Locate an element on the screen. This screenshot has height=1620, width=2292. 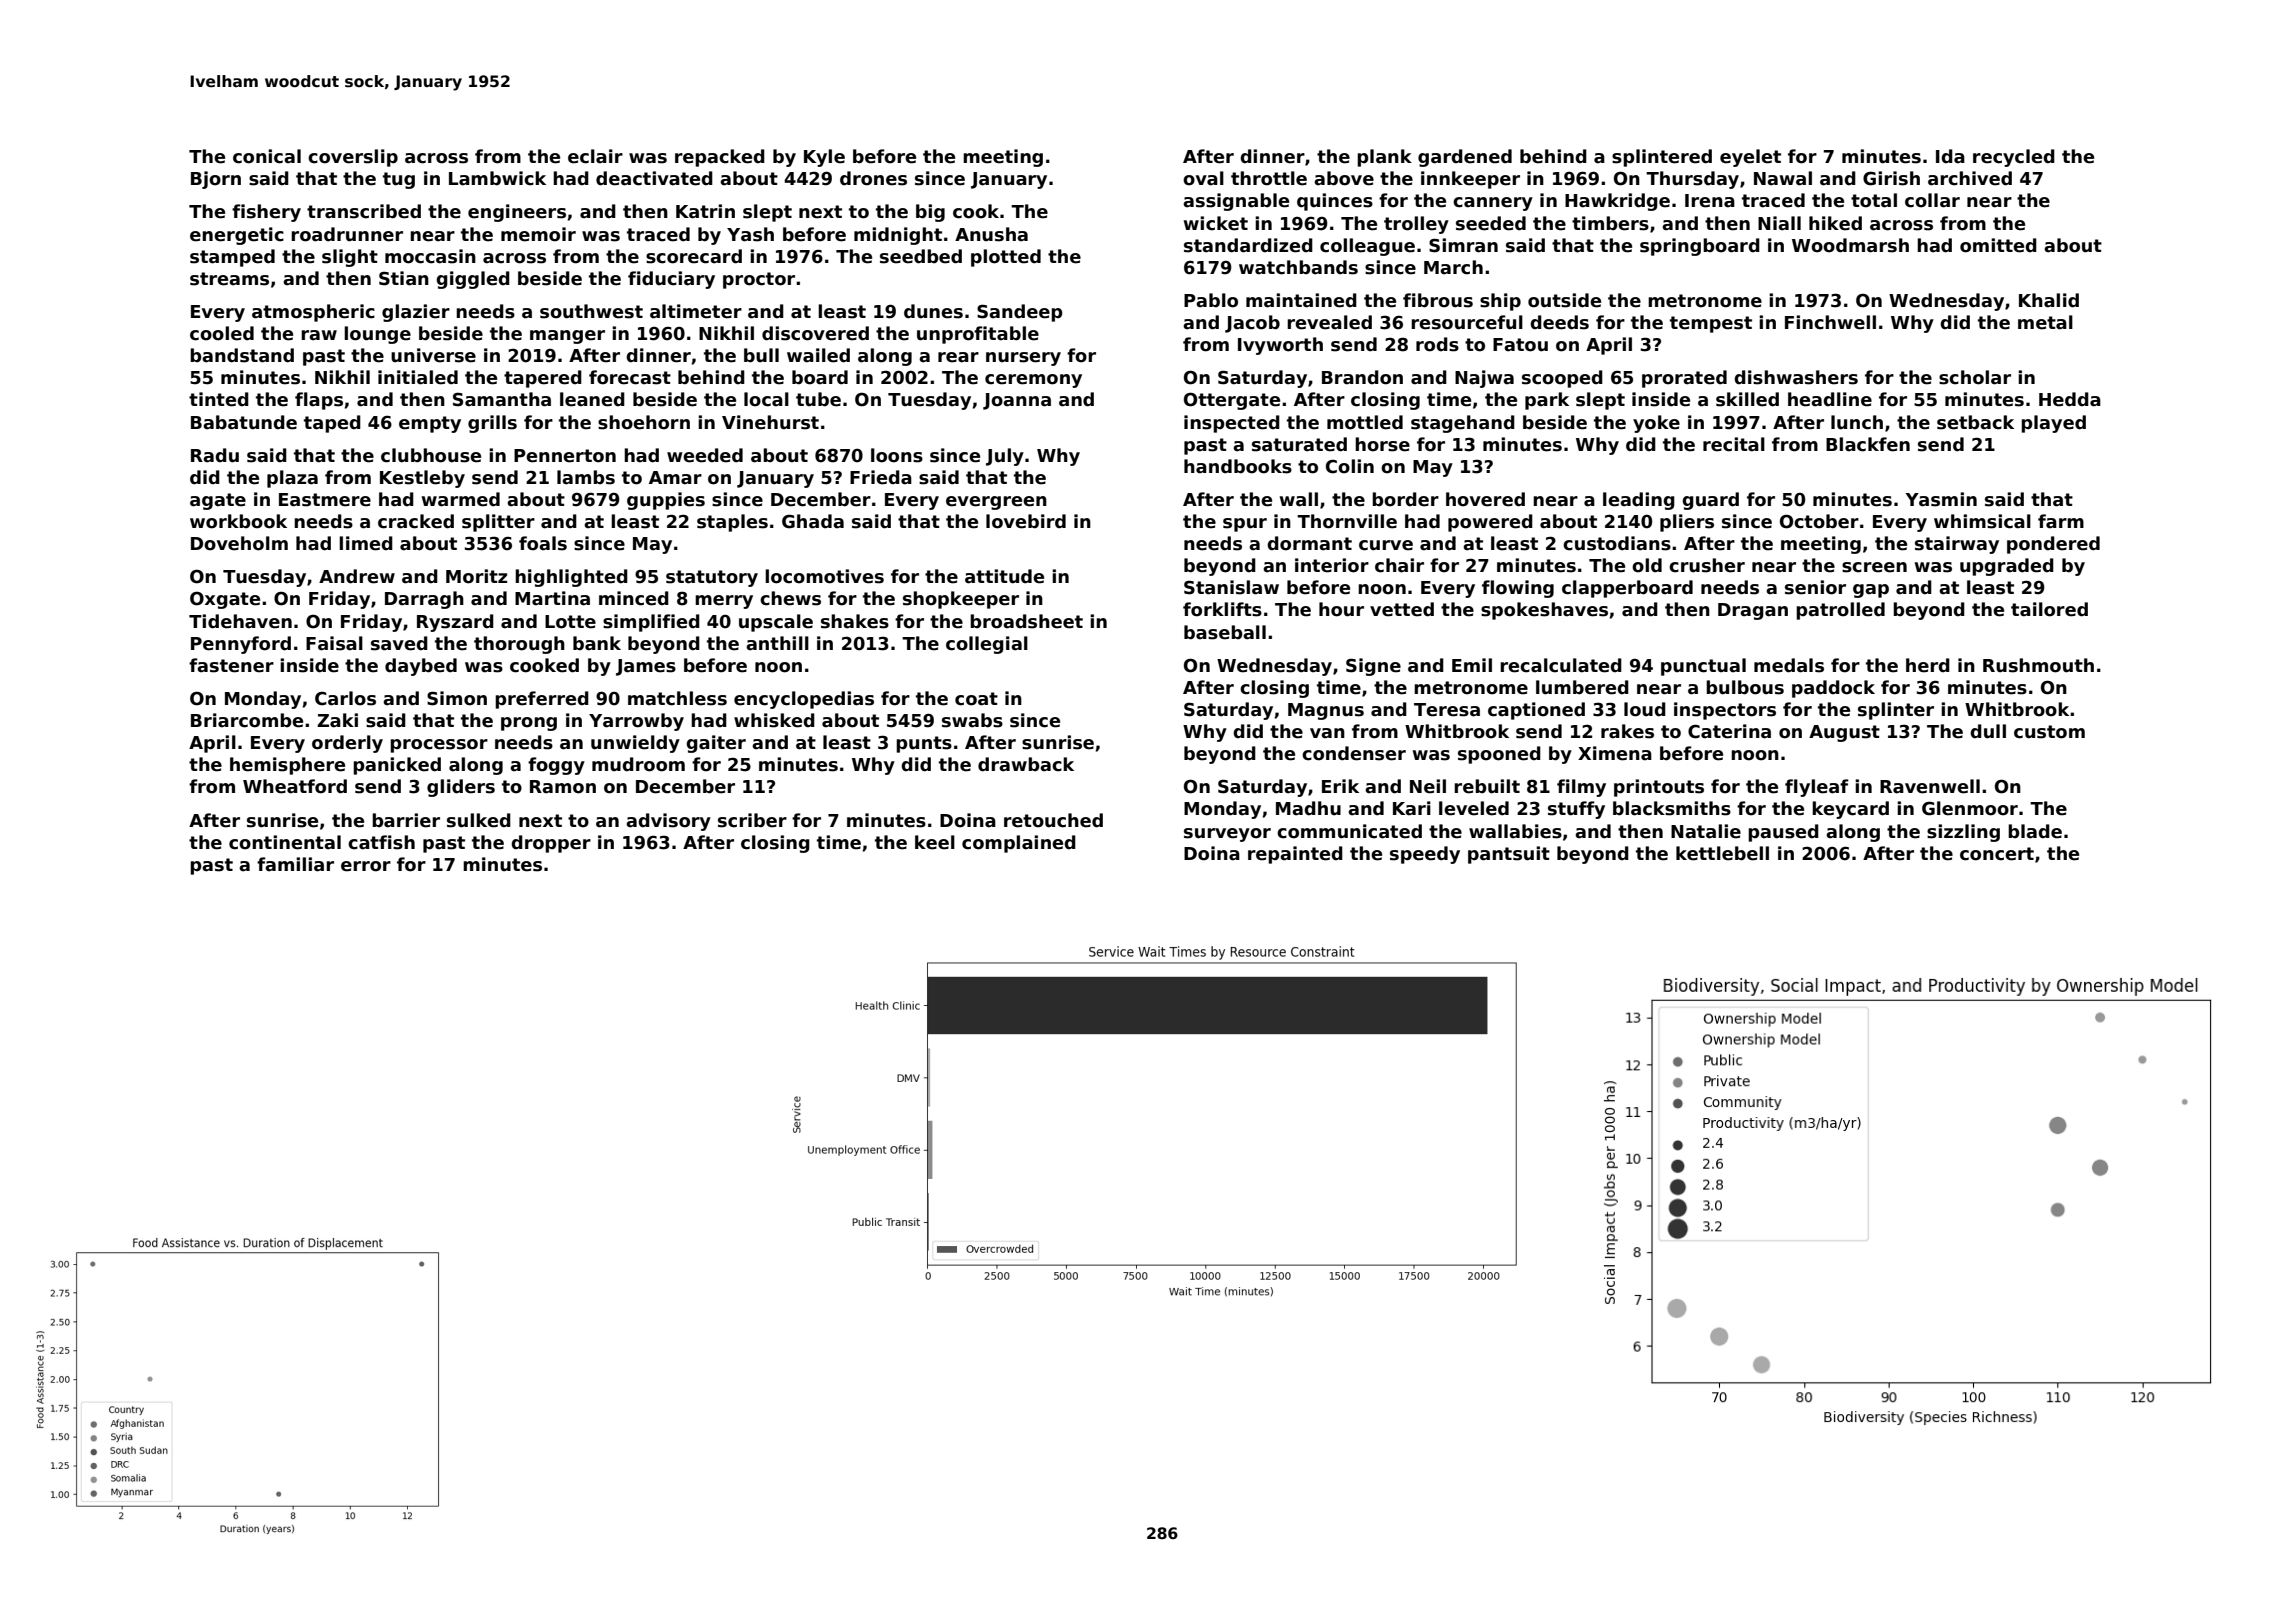
engineers is located at coordinates (517, 213).
